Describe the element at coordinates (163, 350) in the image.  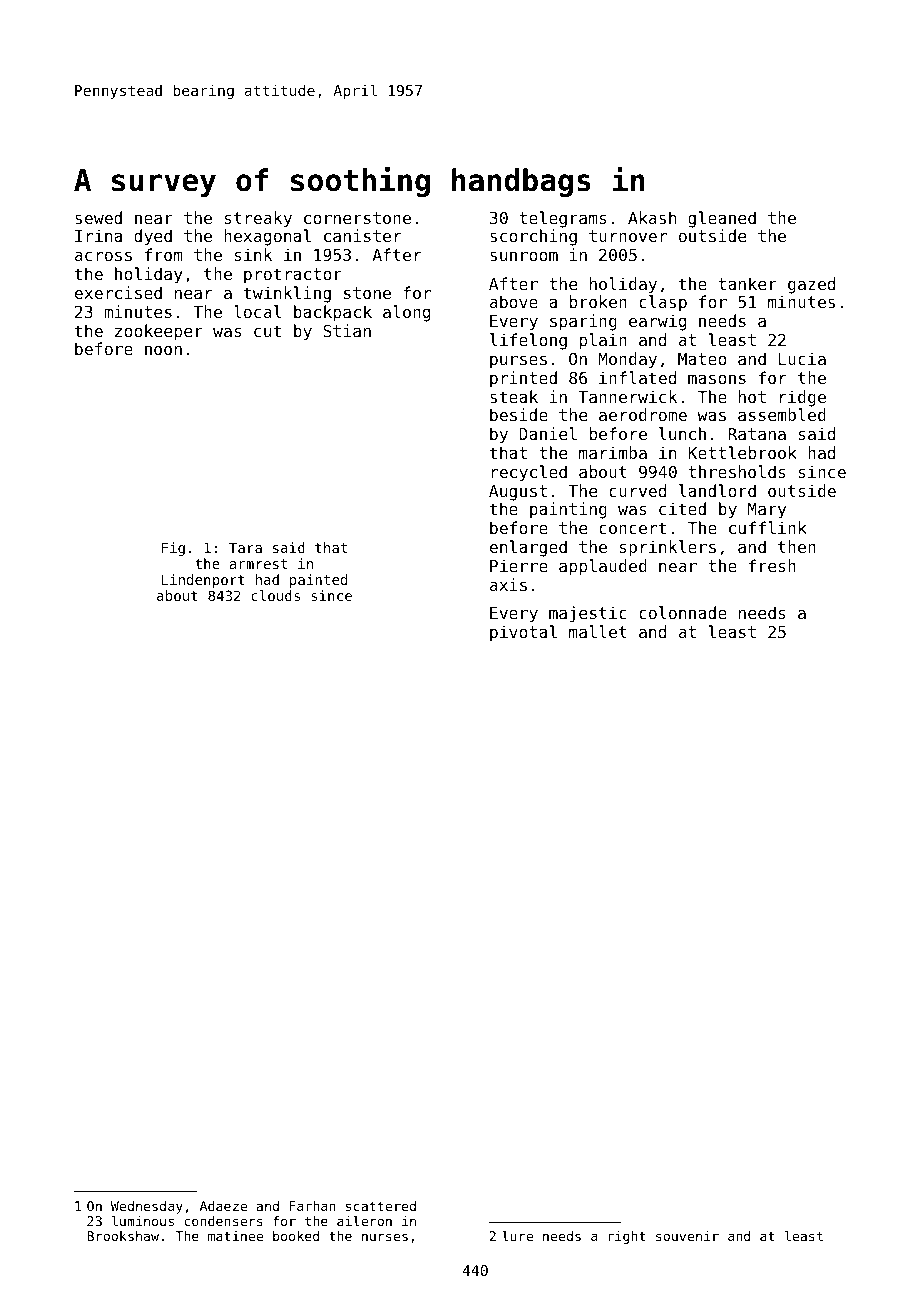
I see `noon` at that location.
